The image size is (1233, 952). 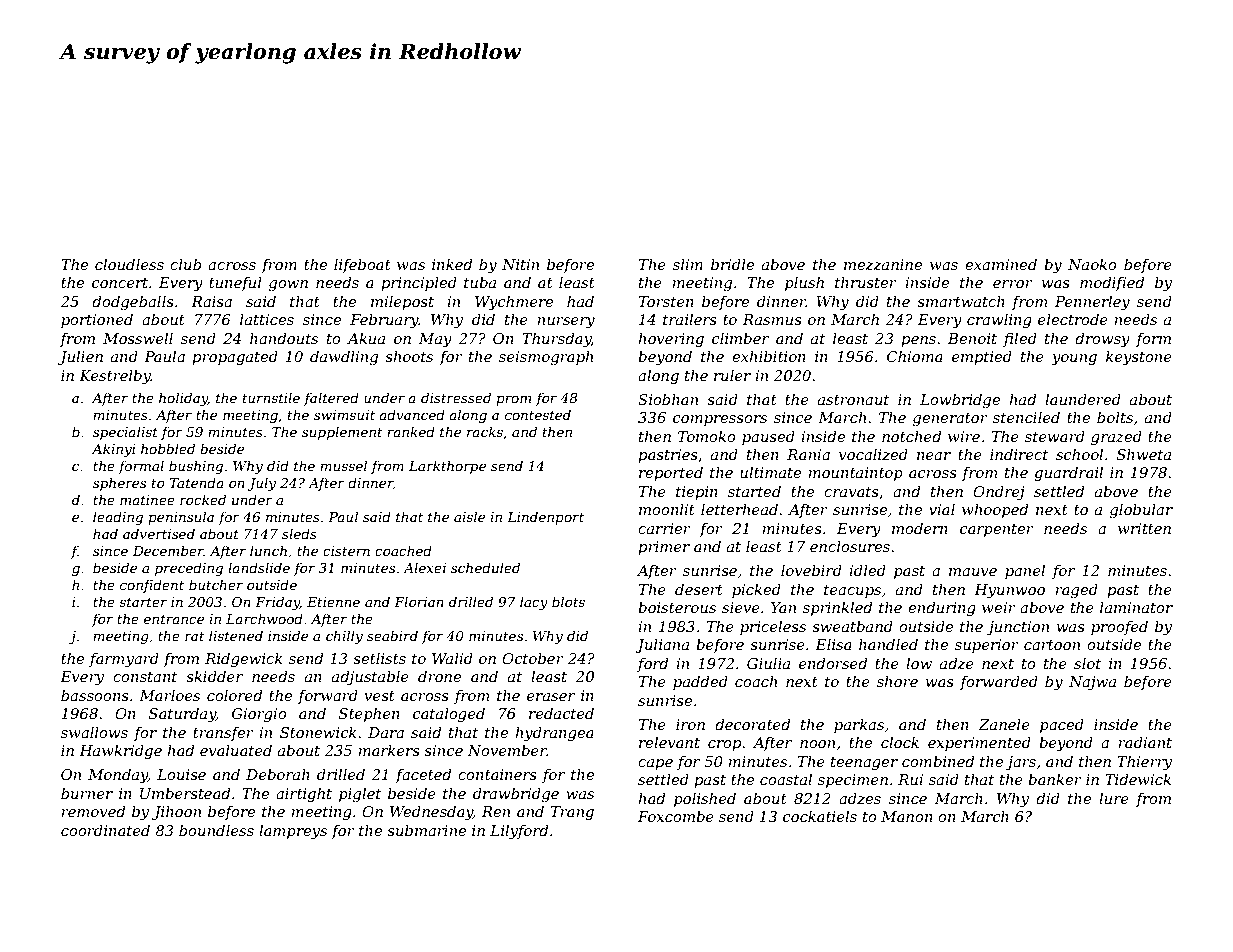 I want to click on mauve, so click(x=973, y=572).
